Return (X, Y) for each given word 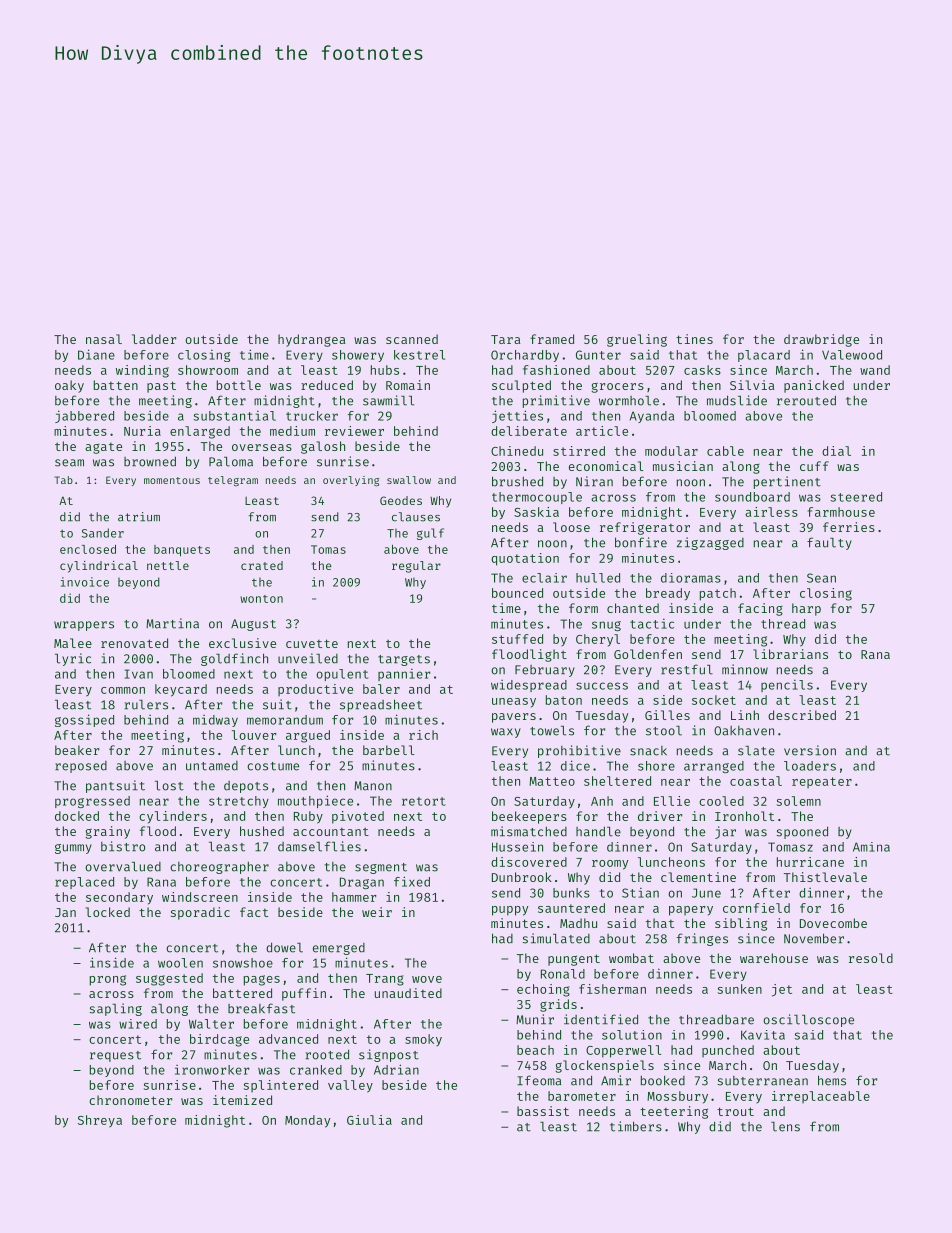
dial (836, 451)
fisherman (612, 989)
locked (108, 912)
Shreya (100, 1121)
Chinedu (517, 451)
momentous (172, 480)
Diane (96, 354)
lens (785, 1127)
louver (254, 735)
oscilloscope (808, 1020)
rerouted (806, 400)
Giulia (369, 1120)
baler (381, 689)
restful (687, 669)
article (602, 431)
